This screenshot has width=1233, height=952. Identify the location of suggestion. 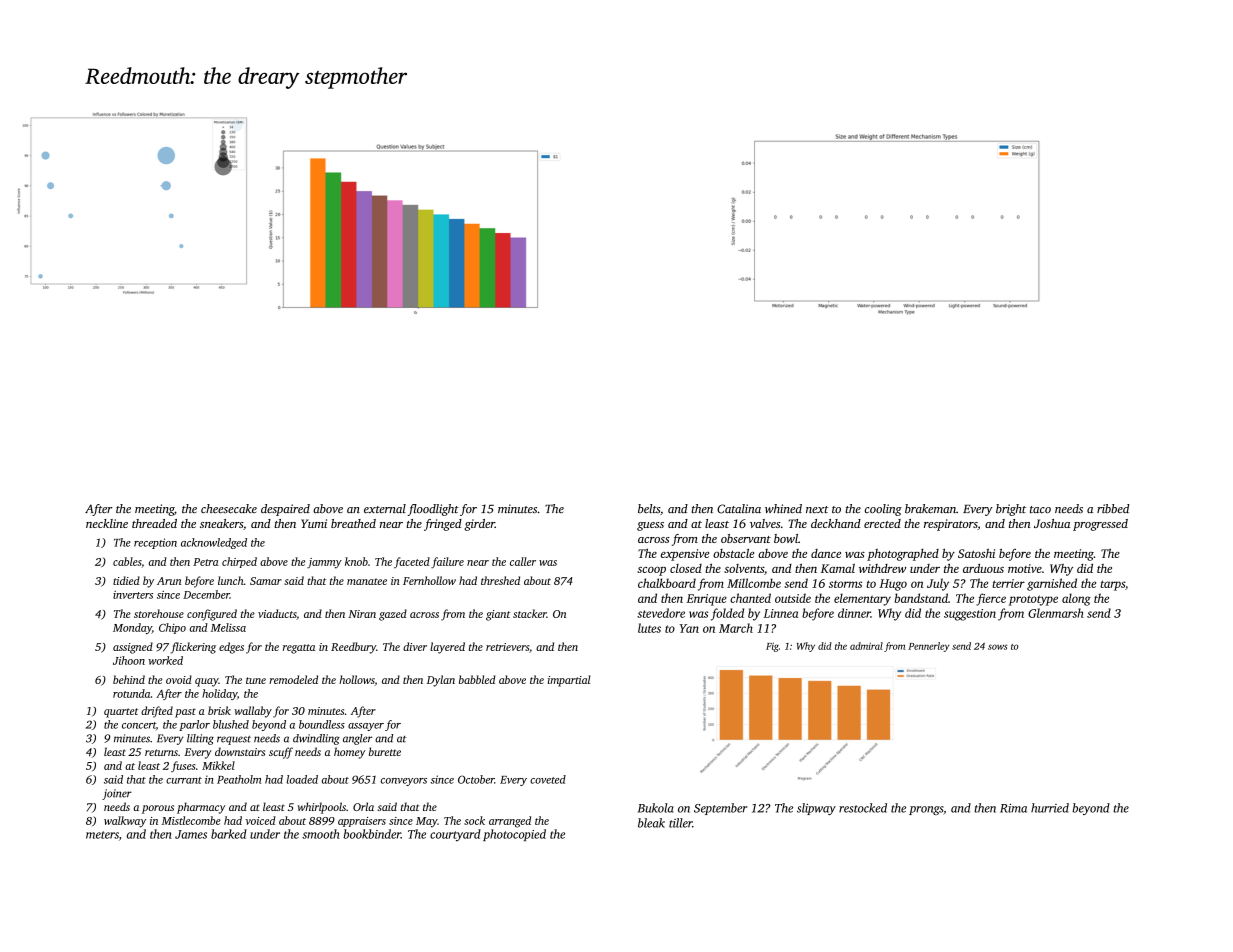
(970, 615).
